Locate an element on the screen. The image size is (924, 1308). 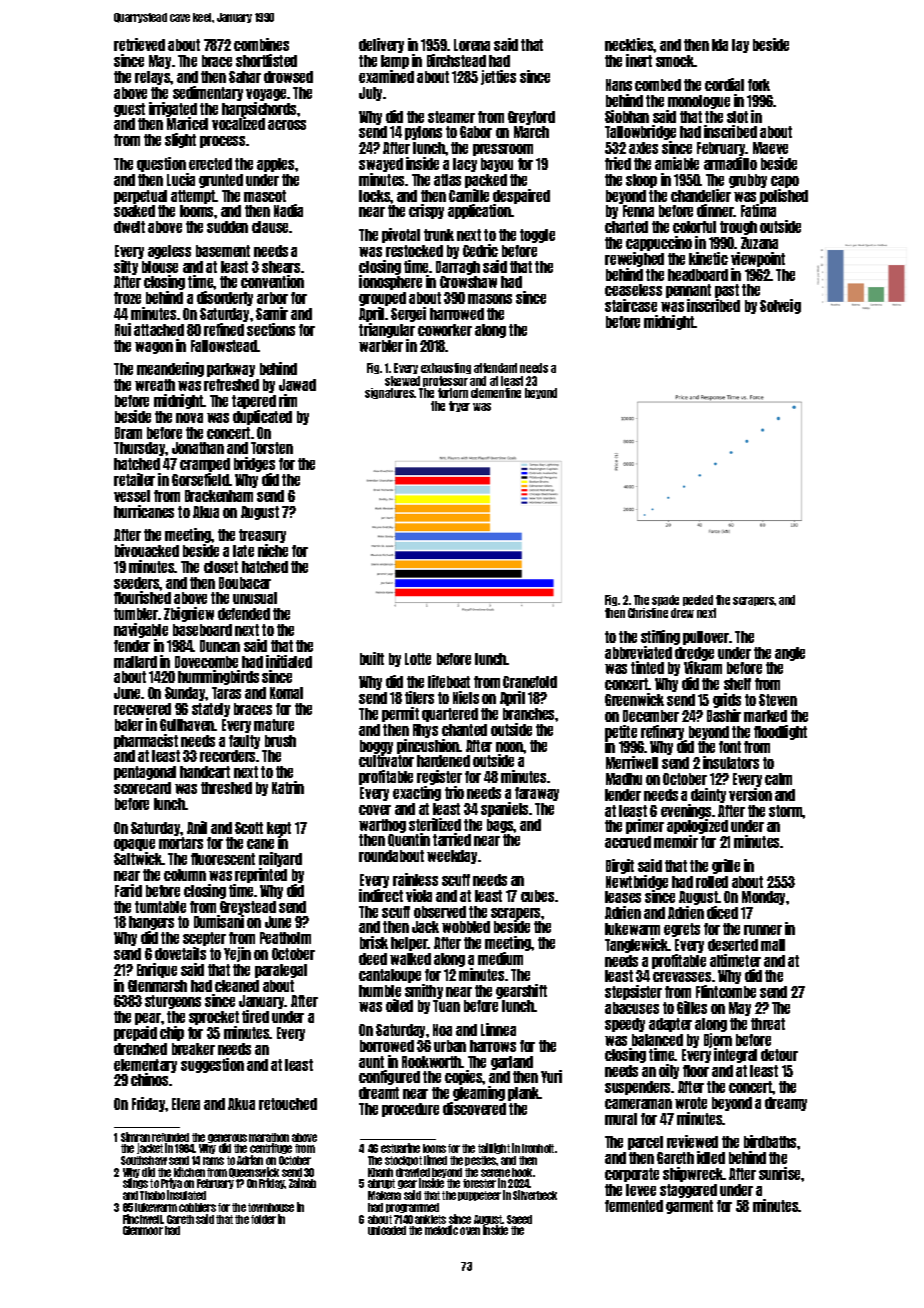
retrieved is located at coordinates (139, 44).
